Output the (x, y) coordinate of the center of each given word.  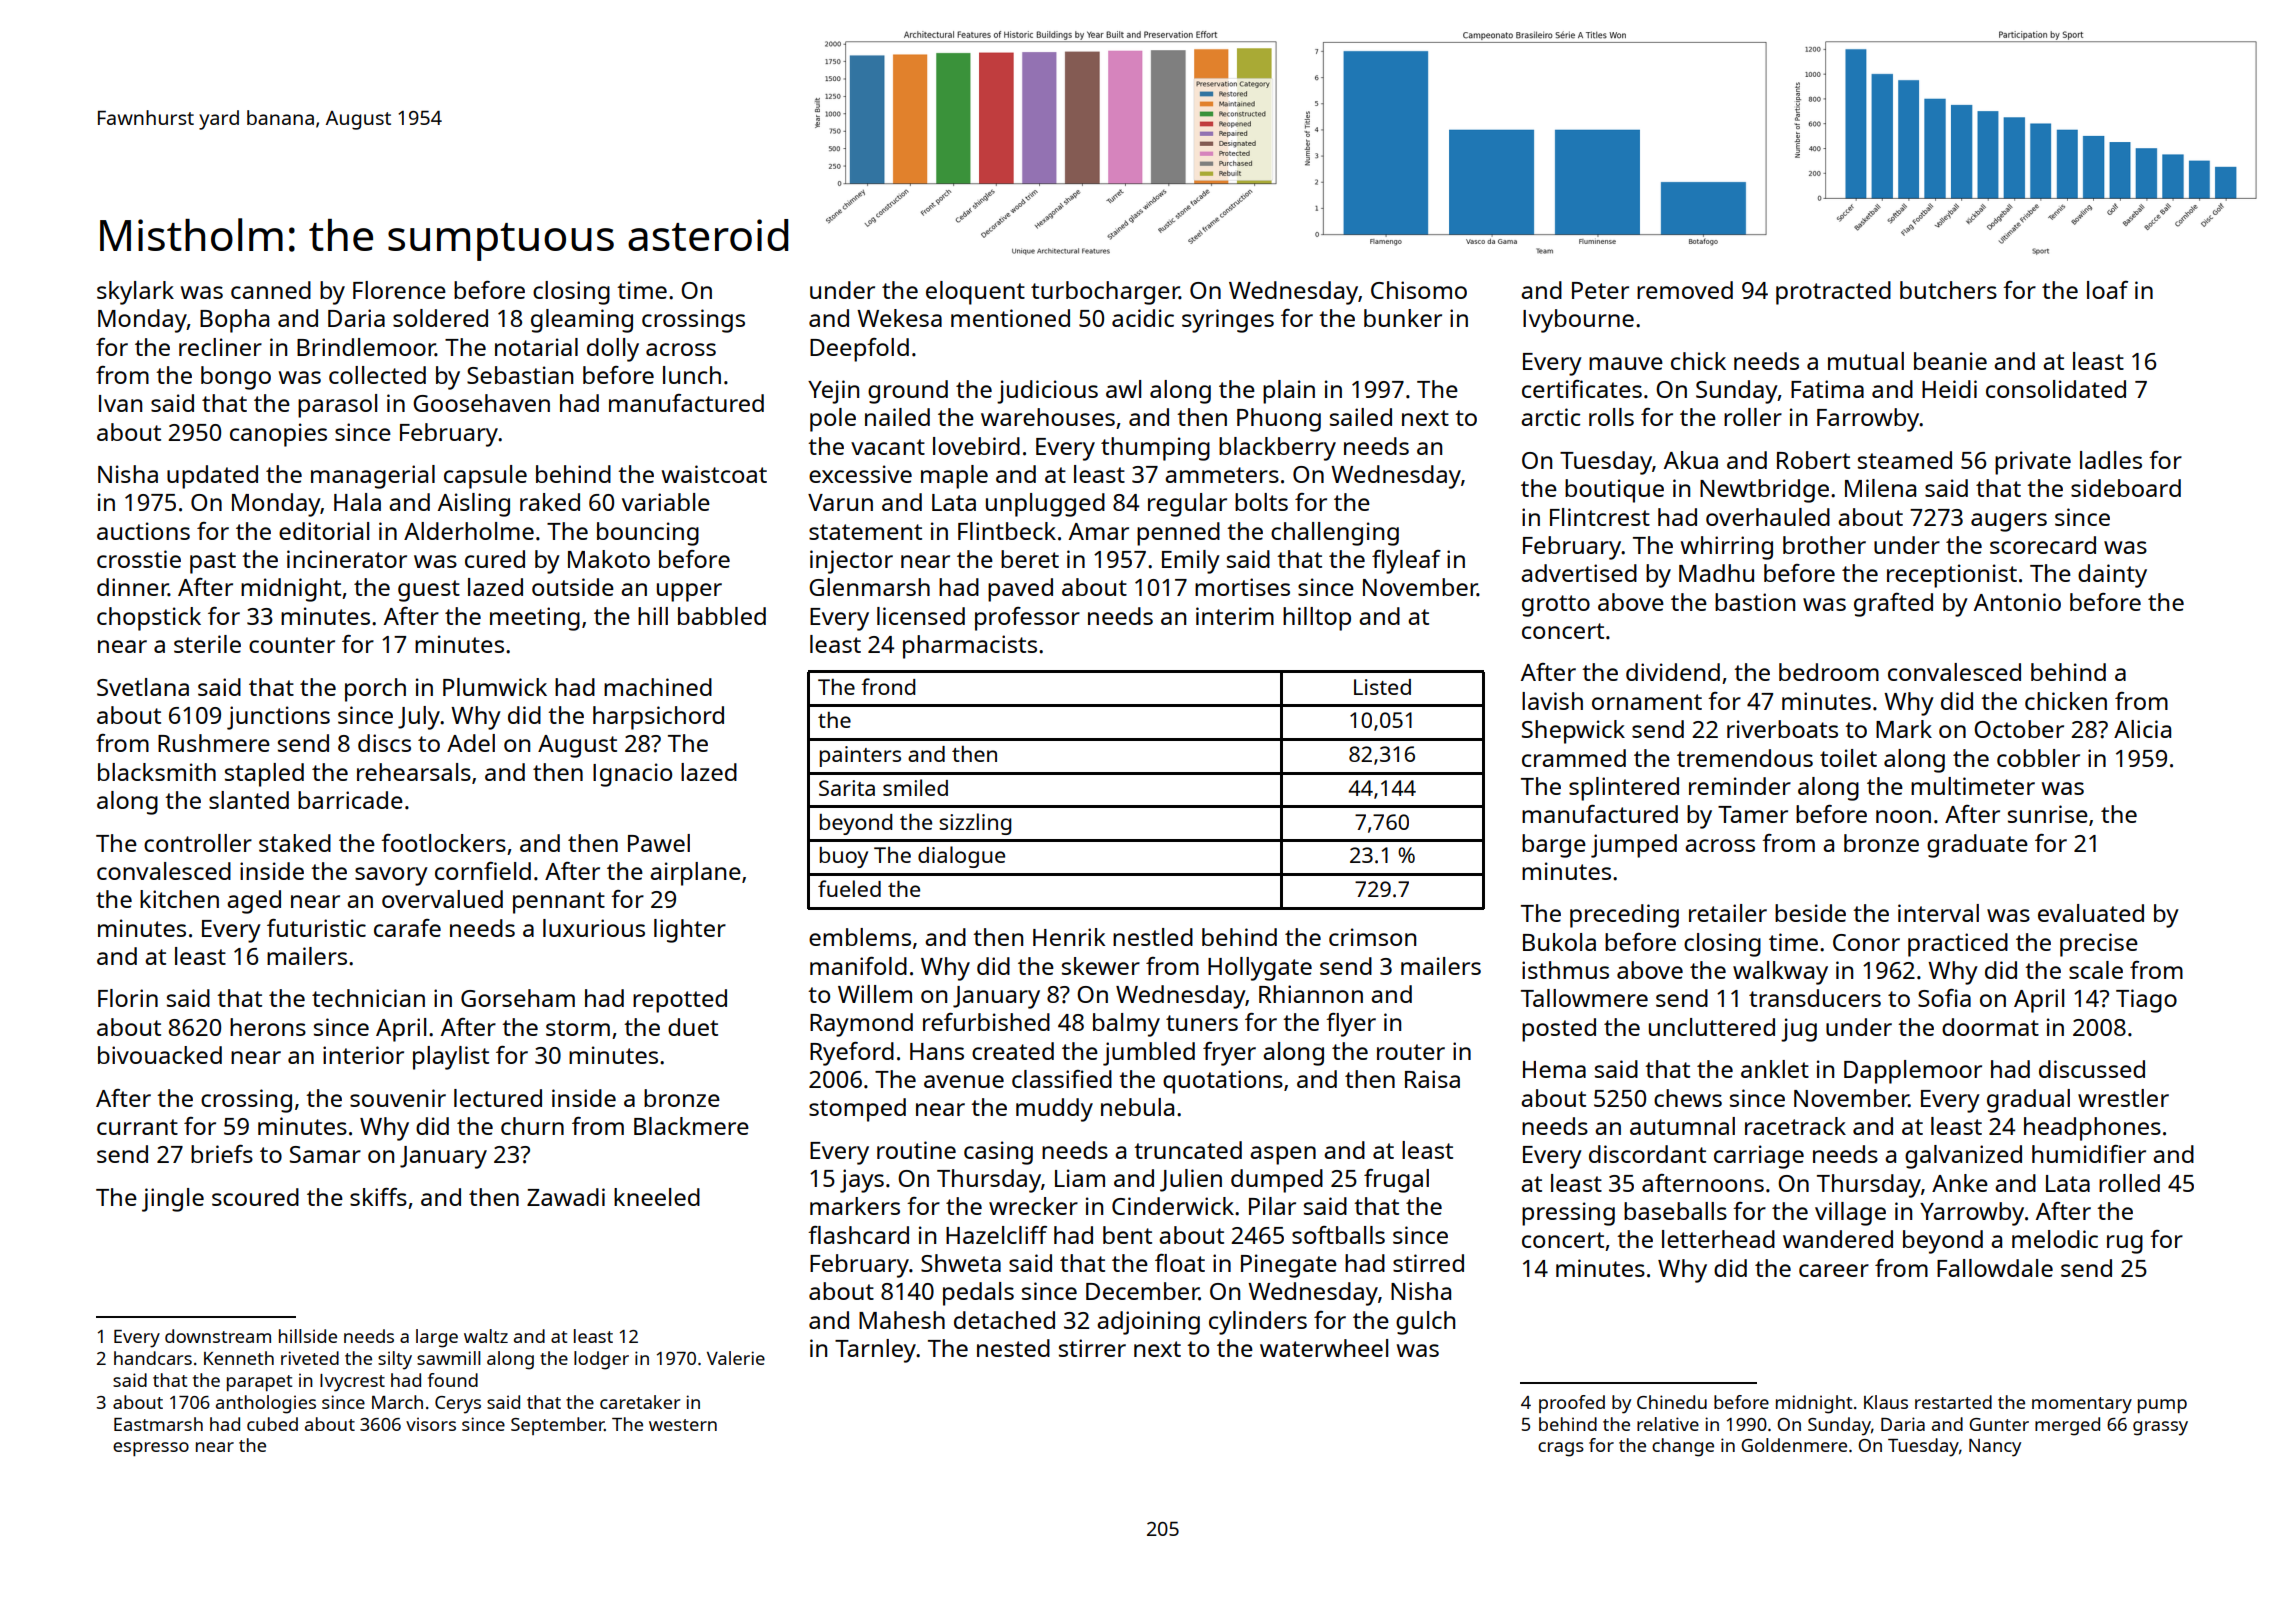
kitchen (179, 899)
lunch (692, 375)
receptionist (1952, 576)
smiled (915, 787)
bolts (1261, 502)
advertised (1579, 573)
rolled (2129, 1183)
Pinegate (1289, 1266)
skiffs (378, 1197)
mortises (1242, 587)
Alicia (2142, 729)
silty (395, 1360)
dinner (132, 587)
